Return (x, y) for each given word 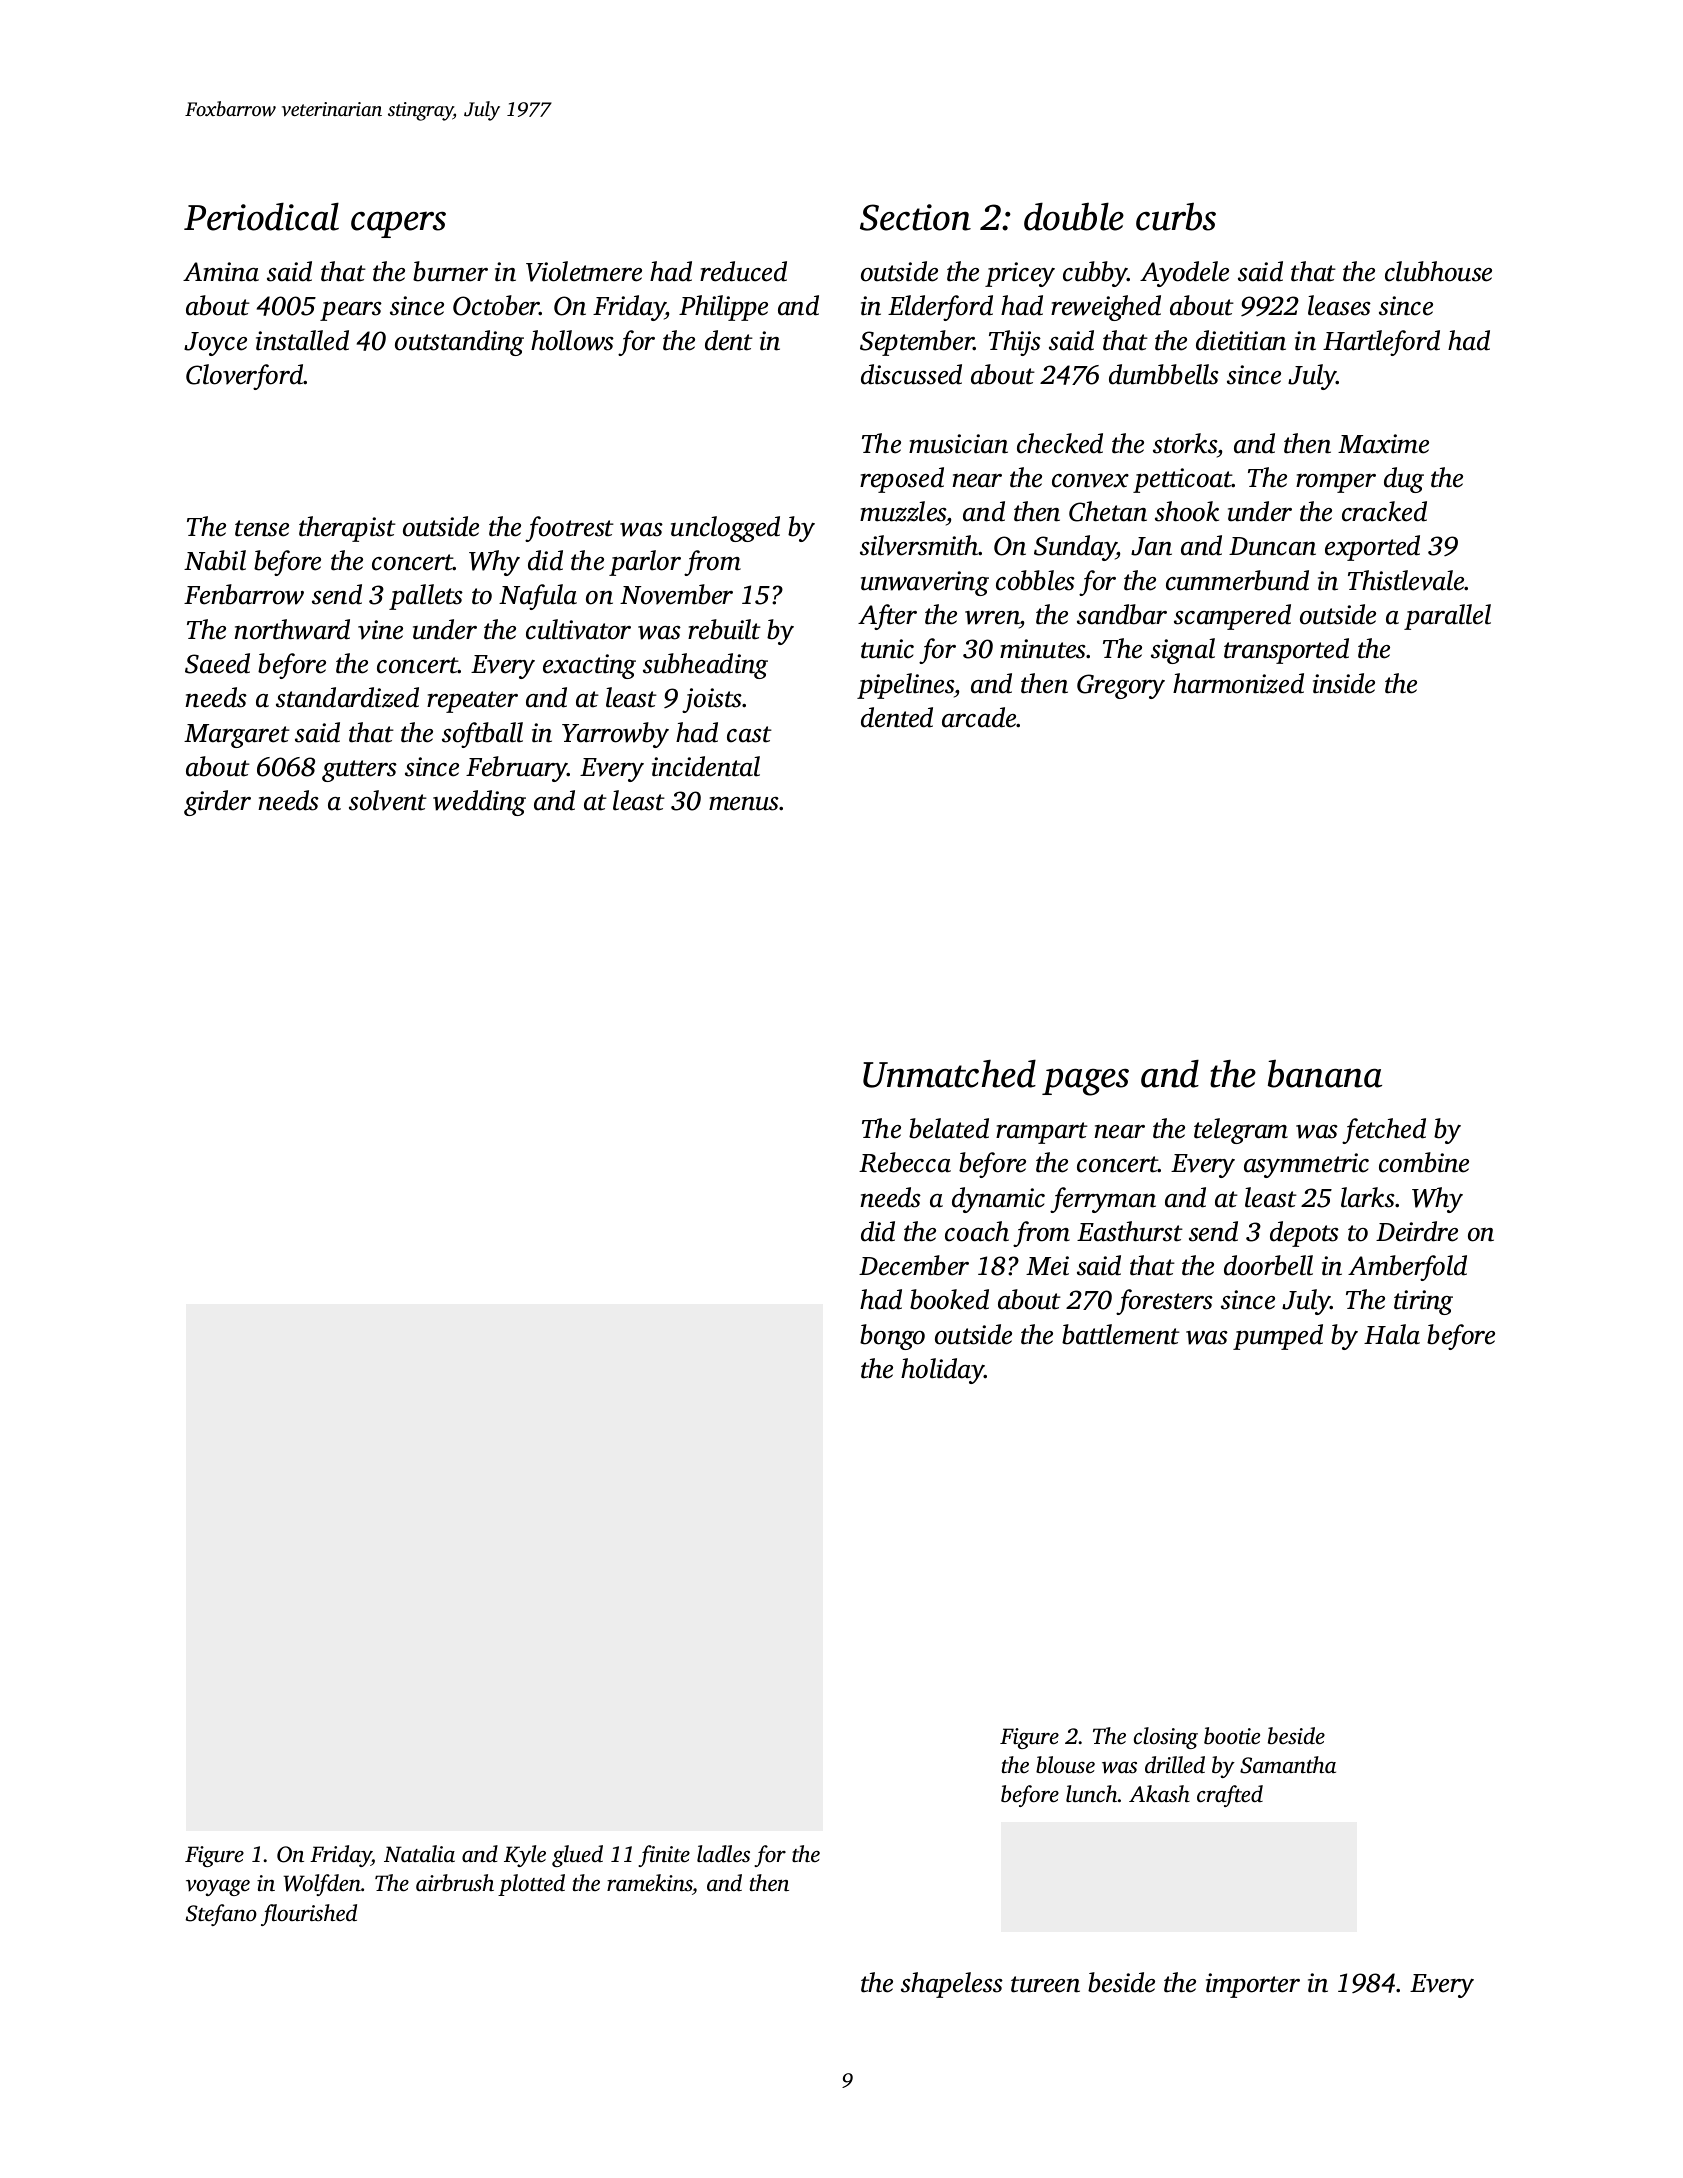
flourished (309, 1915)
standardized (347, 697)
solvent (388, 800)
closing (1166, 1738)
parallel (1447, 617)
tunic (887, 649)
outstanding (459, 343)
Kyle (525, 1856)
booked (949, 1299)
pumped (1278, 1337)
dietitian (1241, 340)
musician (958, 444)
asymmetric (1306, 1165)
